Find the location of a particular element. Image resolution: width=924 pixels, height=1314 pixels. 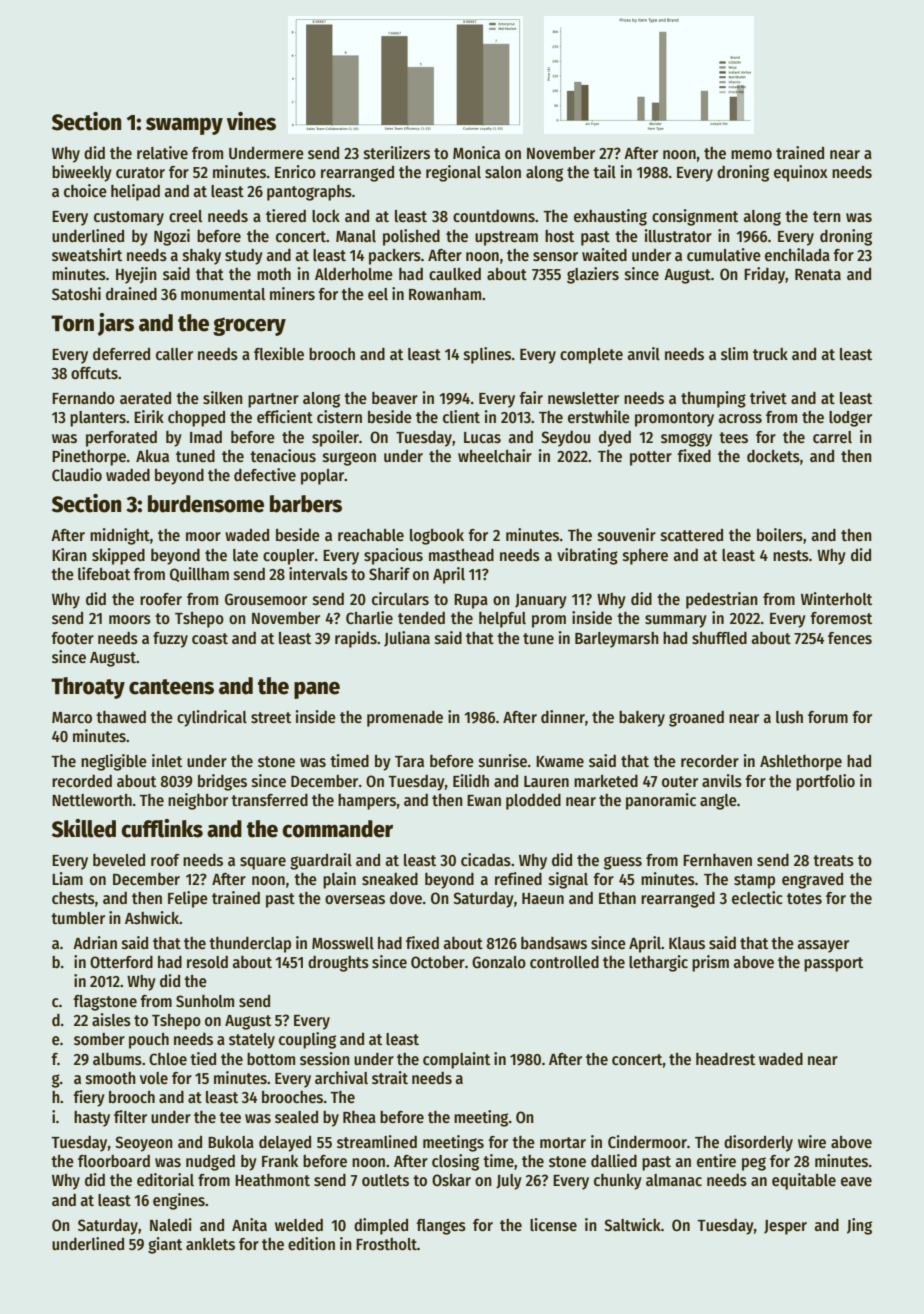

Jesper is located at coordinates (785, 1227).
